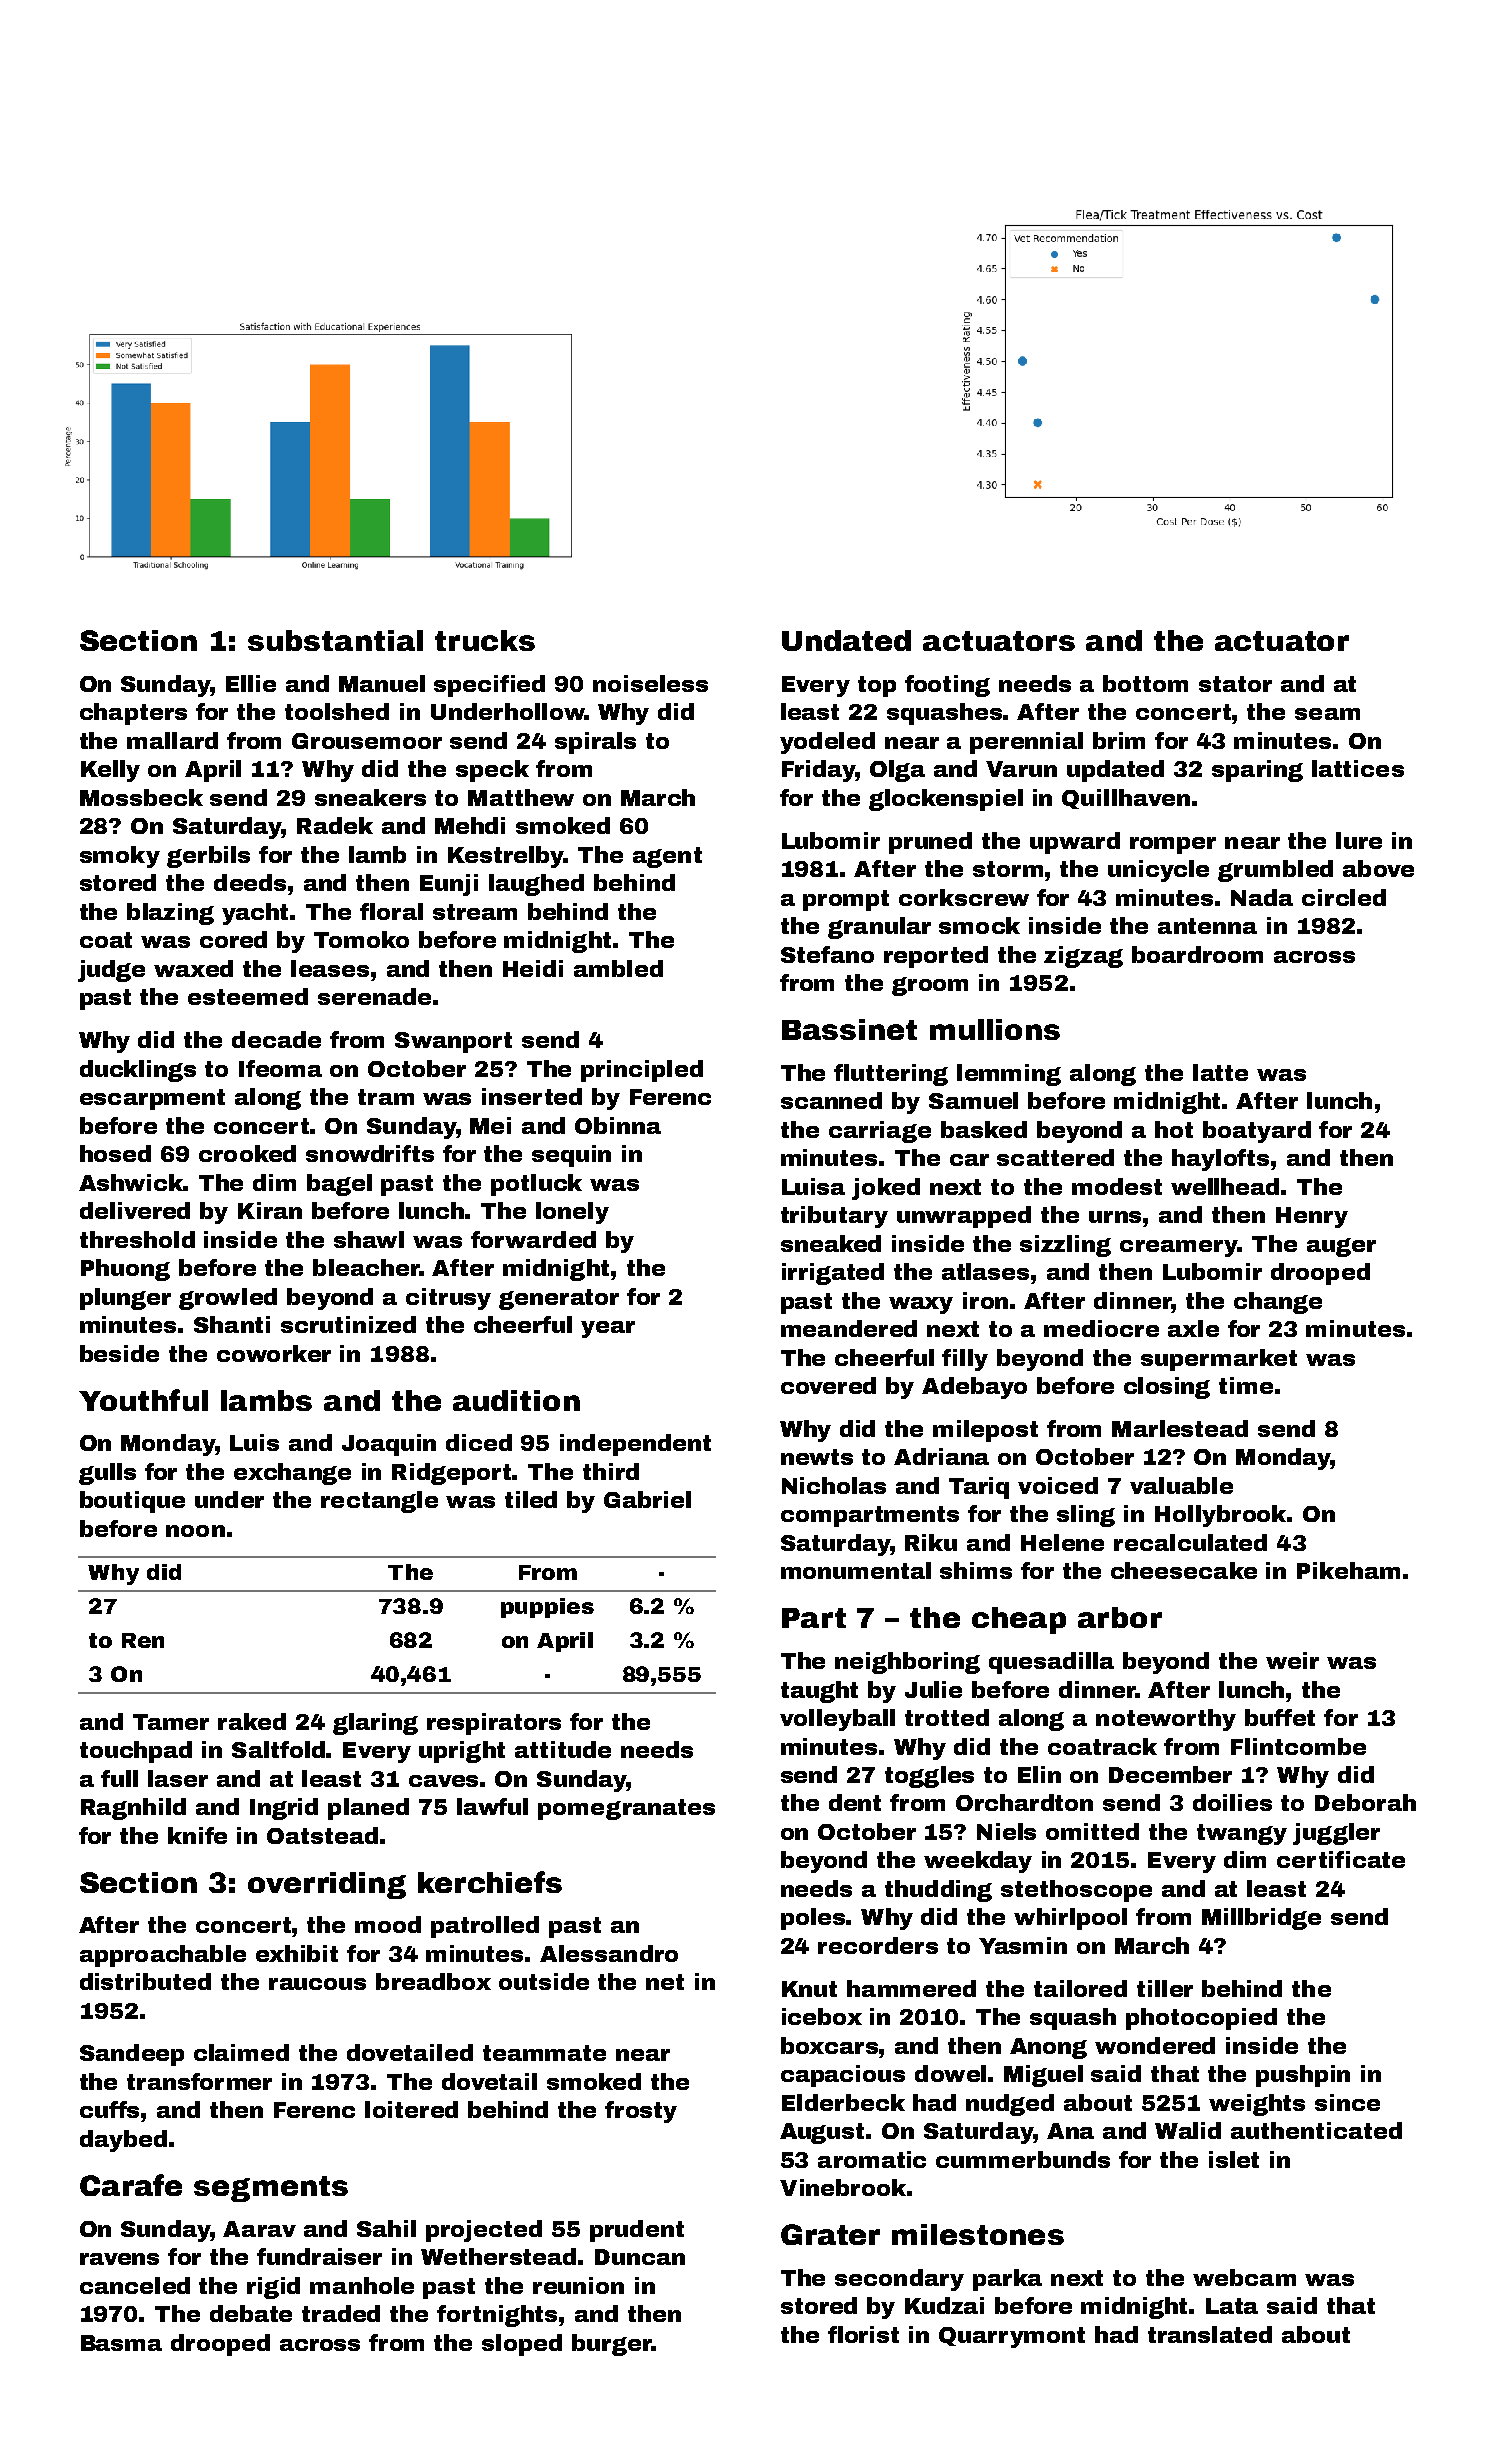 The height and width of the document is (2464, 1496). Describe the element at coordinates (846, 640) in the document. I see `Undated` at that location.
